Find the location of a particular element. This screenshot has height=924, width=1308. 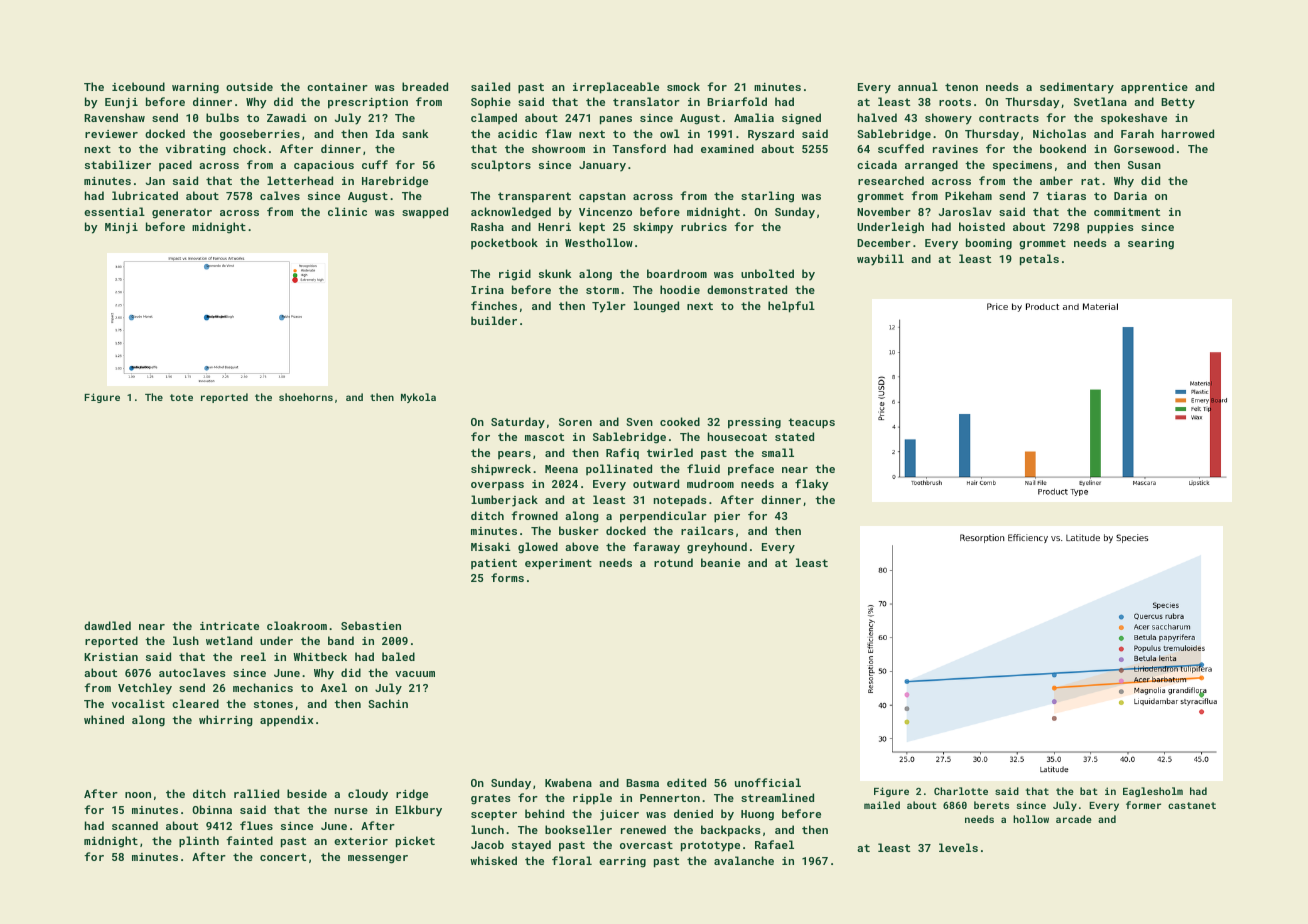

cleared is located at coordinates (195, 703).
